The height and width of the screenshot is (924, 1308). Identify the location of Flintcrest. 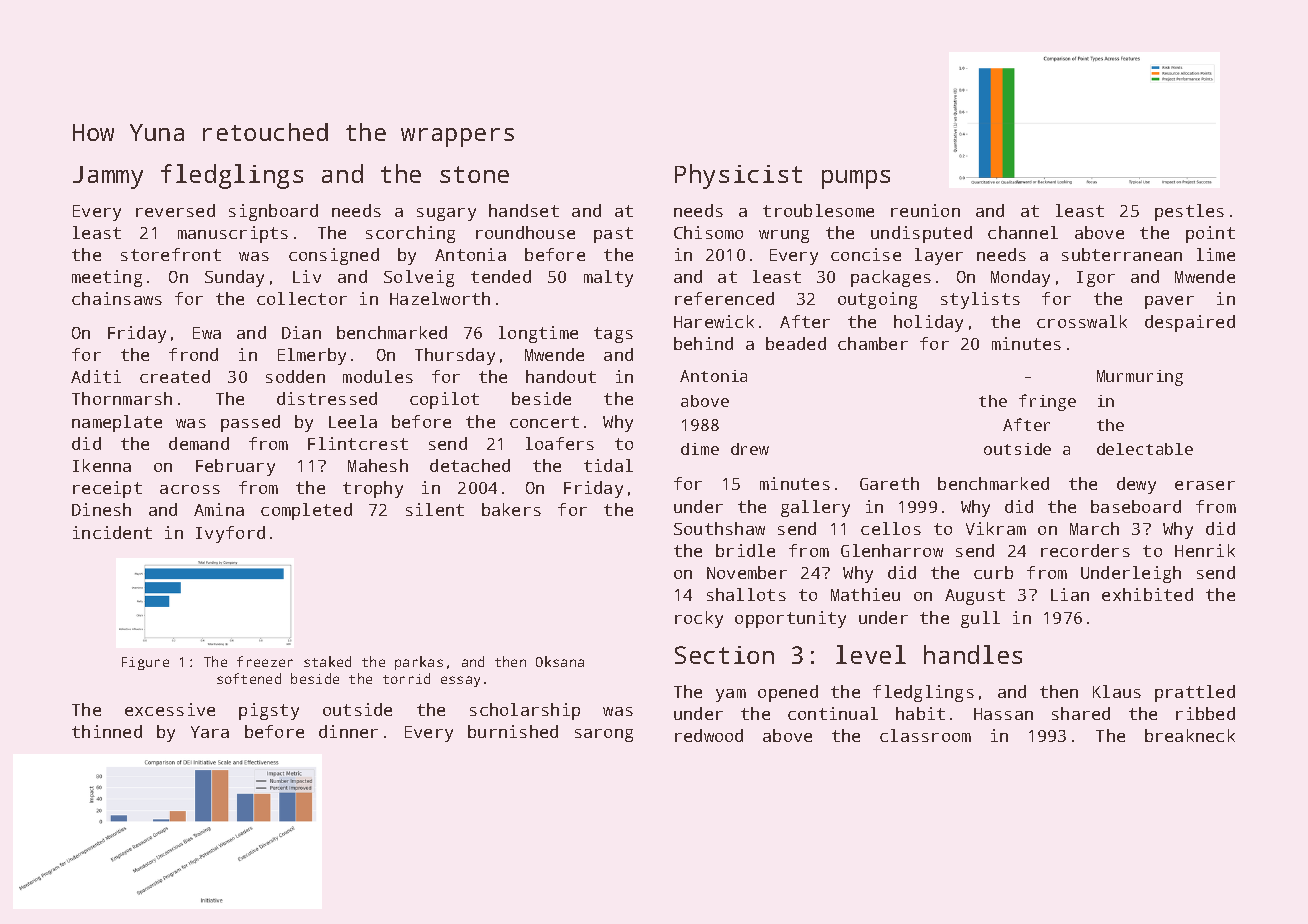
(358, 443).
